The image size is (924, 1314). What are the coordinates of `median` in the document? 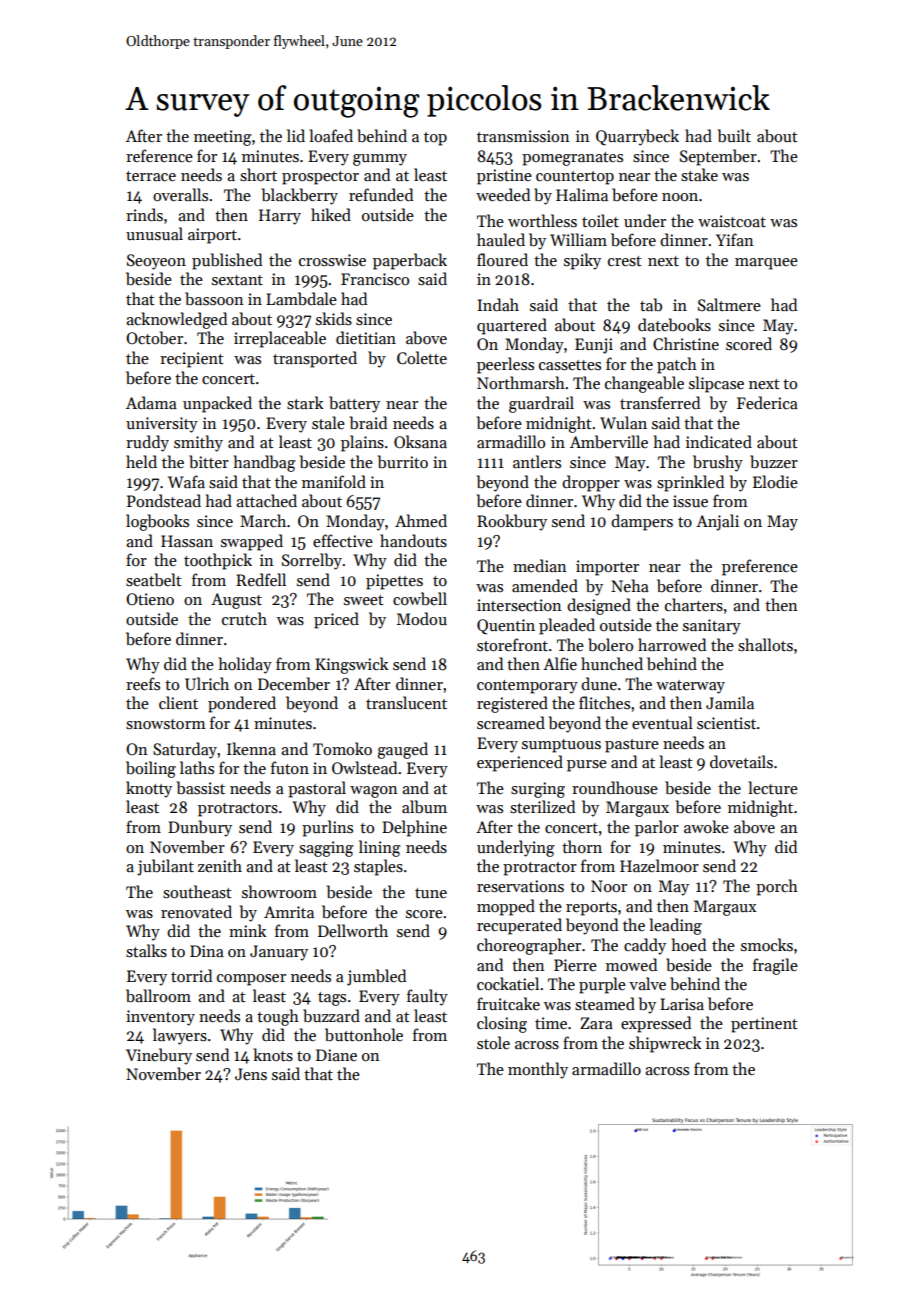 It's located at (539, 565).
